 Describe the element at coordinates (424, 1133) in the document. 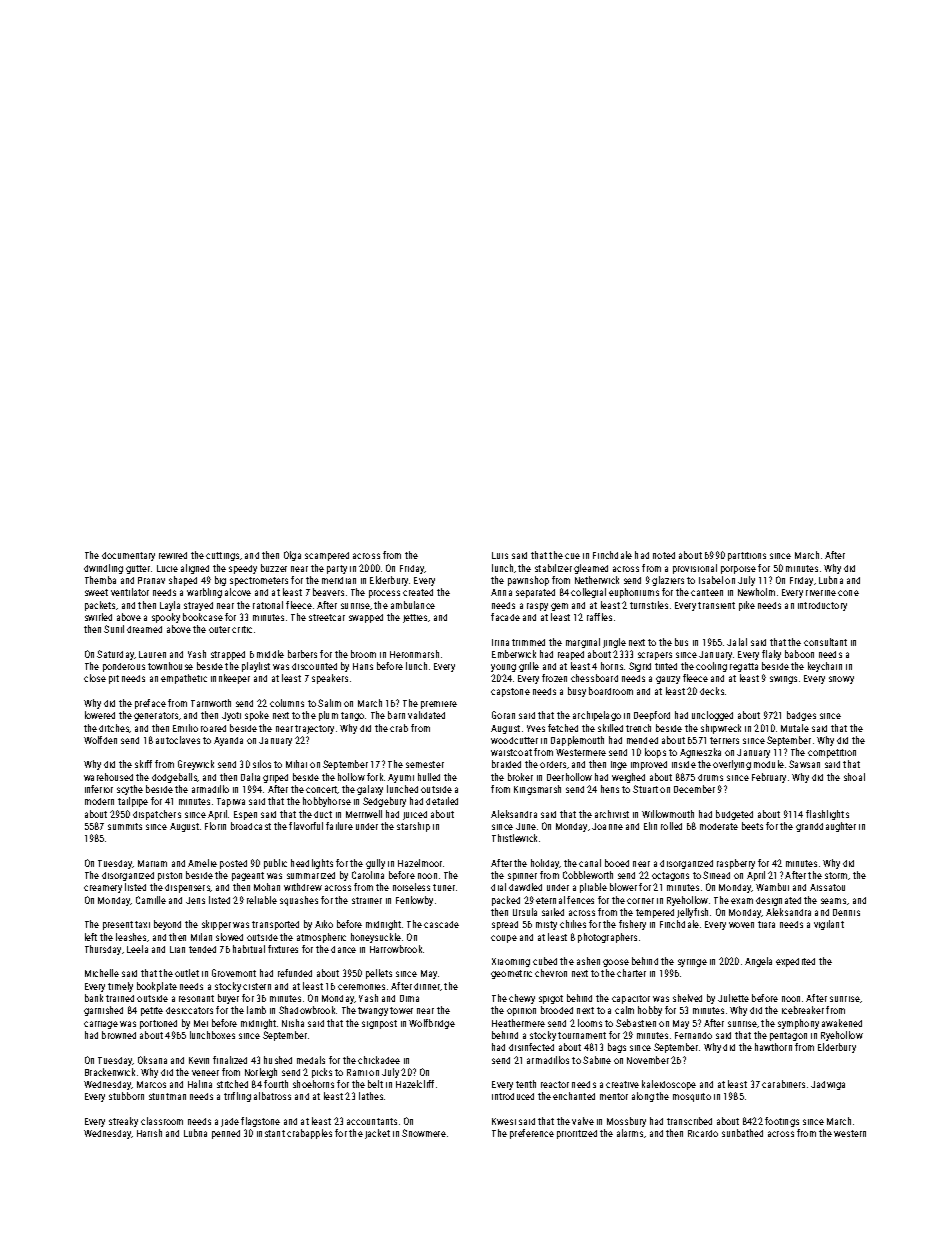

I see `Snowmere` at that location.
